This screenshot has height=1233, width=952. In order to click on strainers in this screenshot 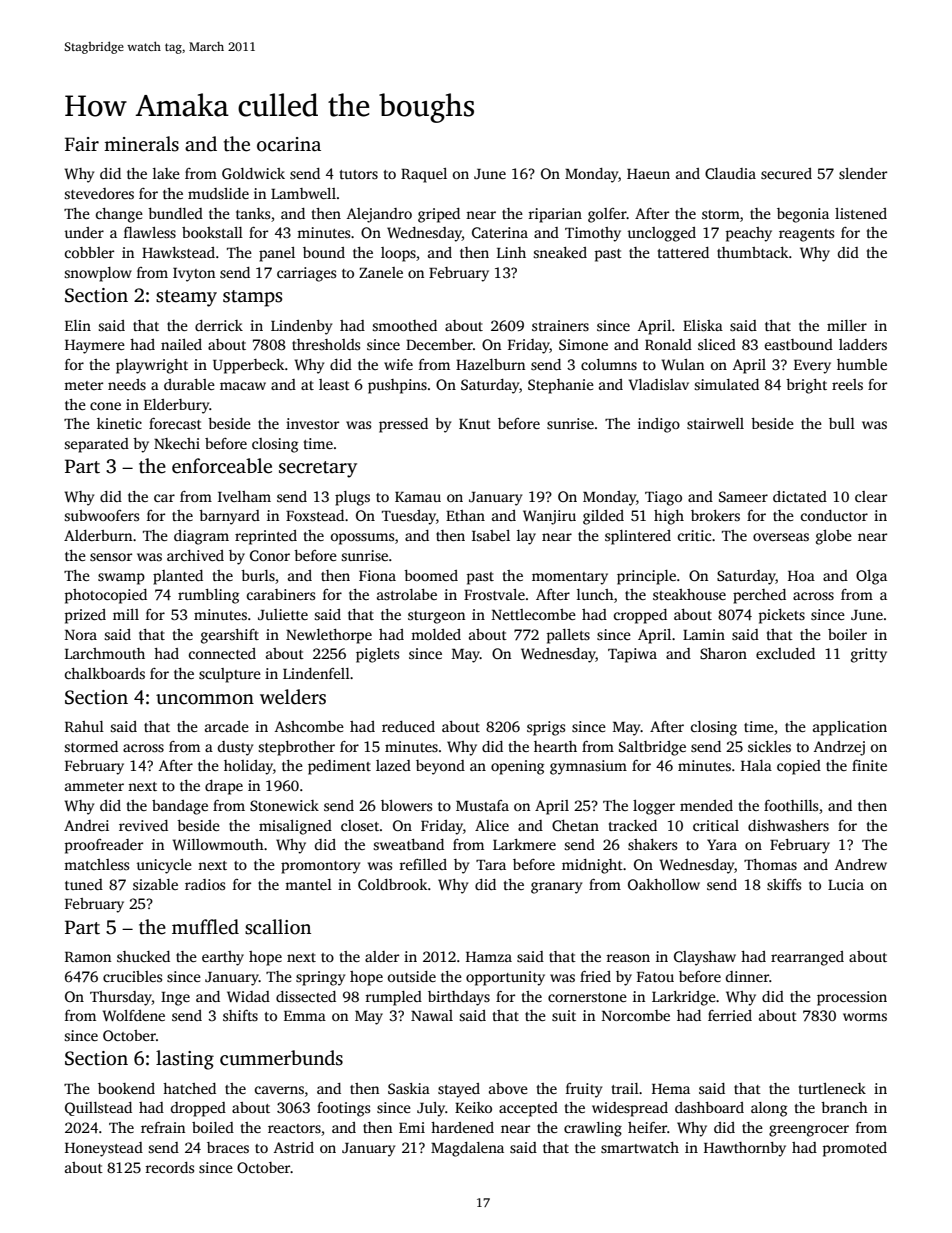, I will do `click(560, 325)`.
